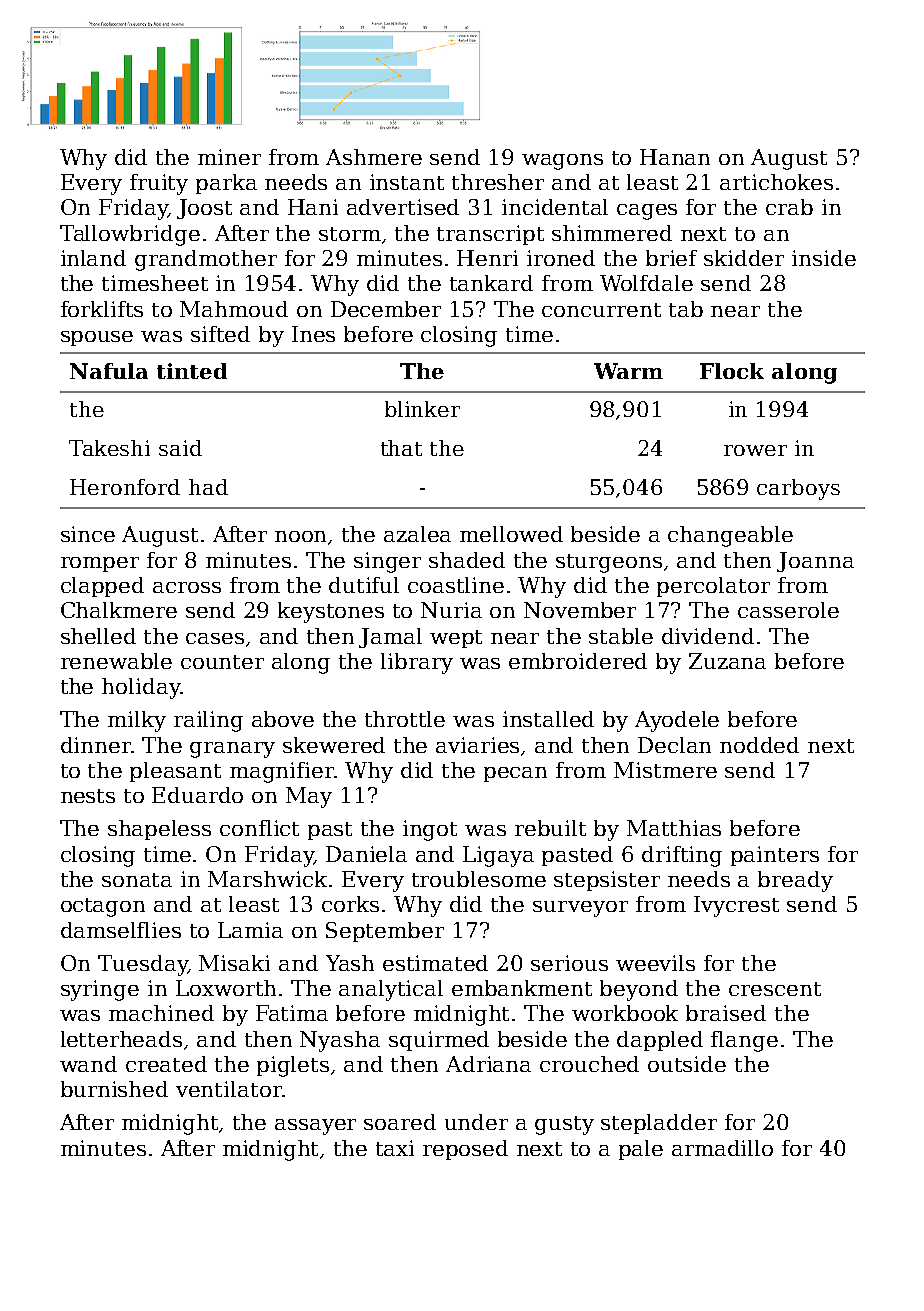 This screenshot has width=924, height=1311. Describe the element at coordinates (114, 1089) in the screenshot. I see `burnished` at that location.
